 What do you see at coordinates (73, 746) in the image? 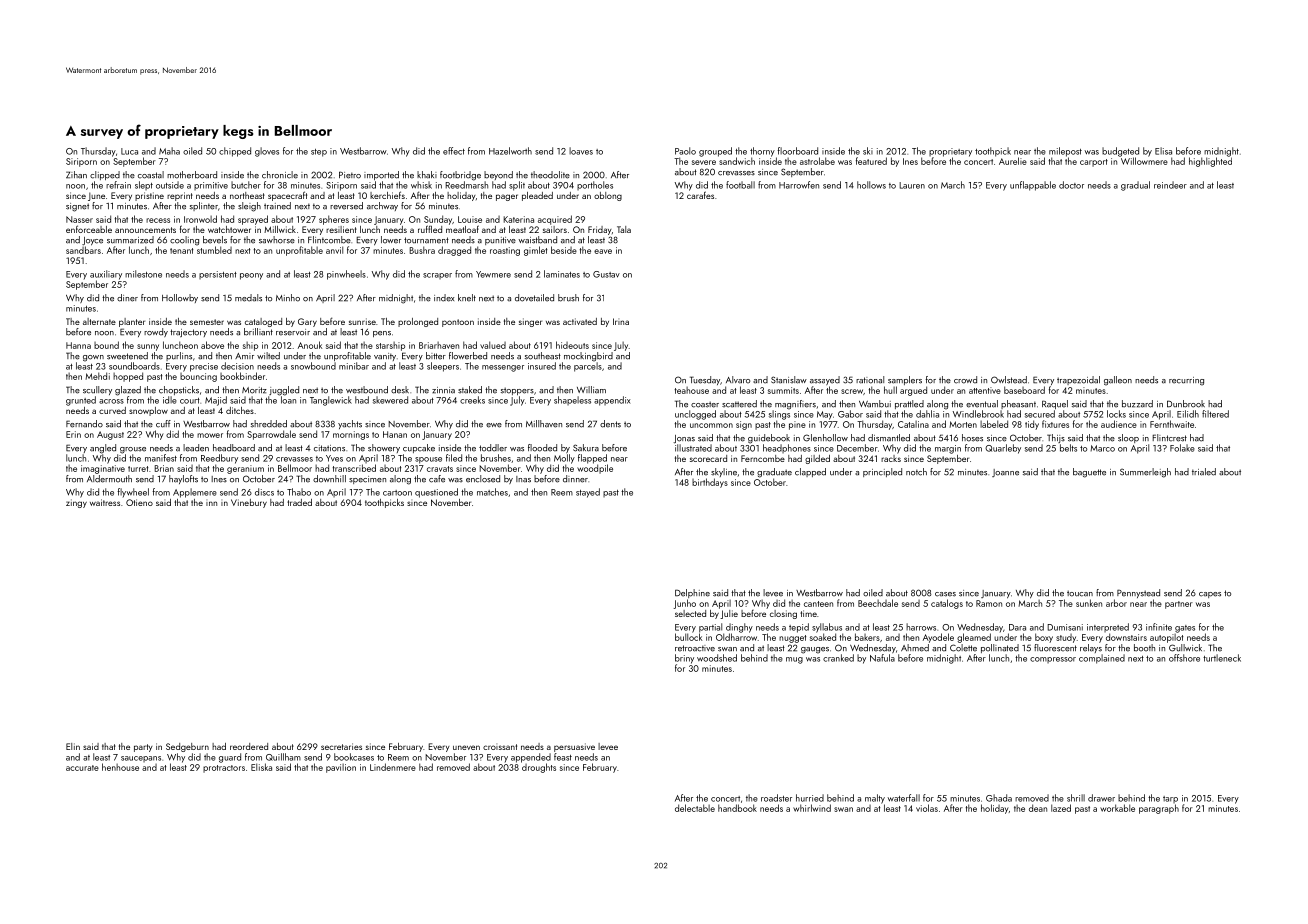
I see `Elin` at bounding box center [73, 746].
